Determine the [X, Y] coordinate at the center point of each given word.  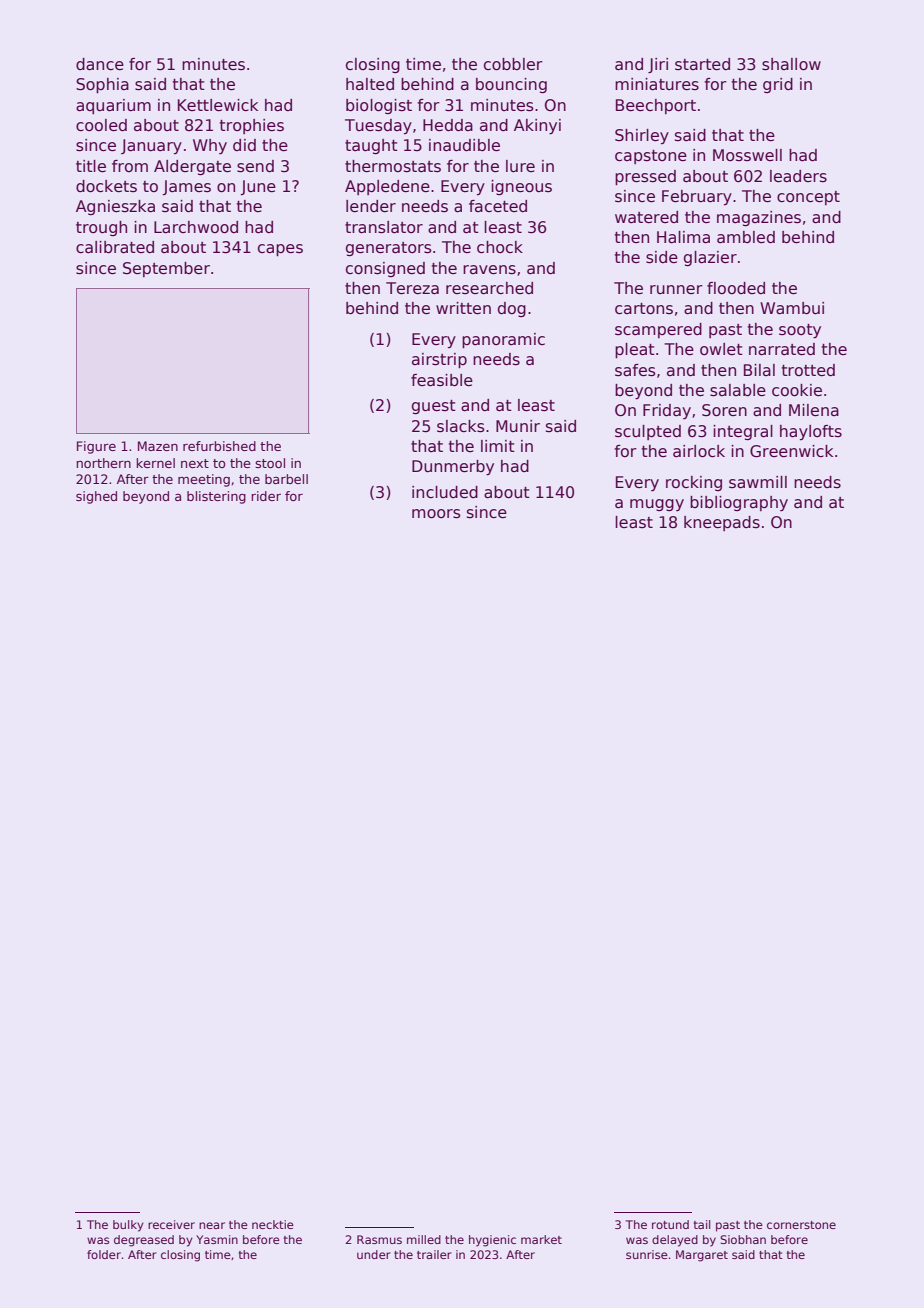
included [445, 492]
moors [436, 514]
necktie [273, 1224]
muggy [657, 505]
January [151, 146]
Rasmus [379, 1239]
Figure [96, 447]
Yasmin [217, 1239]
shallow [791, 64]
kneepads [722, 523]
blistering [216, 497]
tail [702, 1224]
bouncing [511, 85]
